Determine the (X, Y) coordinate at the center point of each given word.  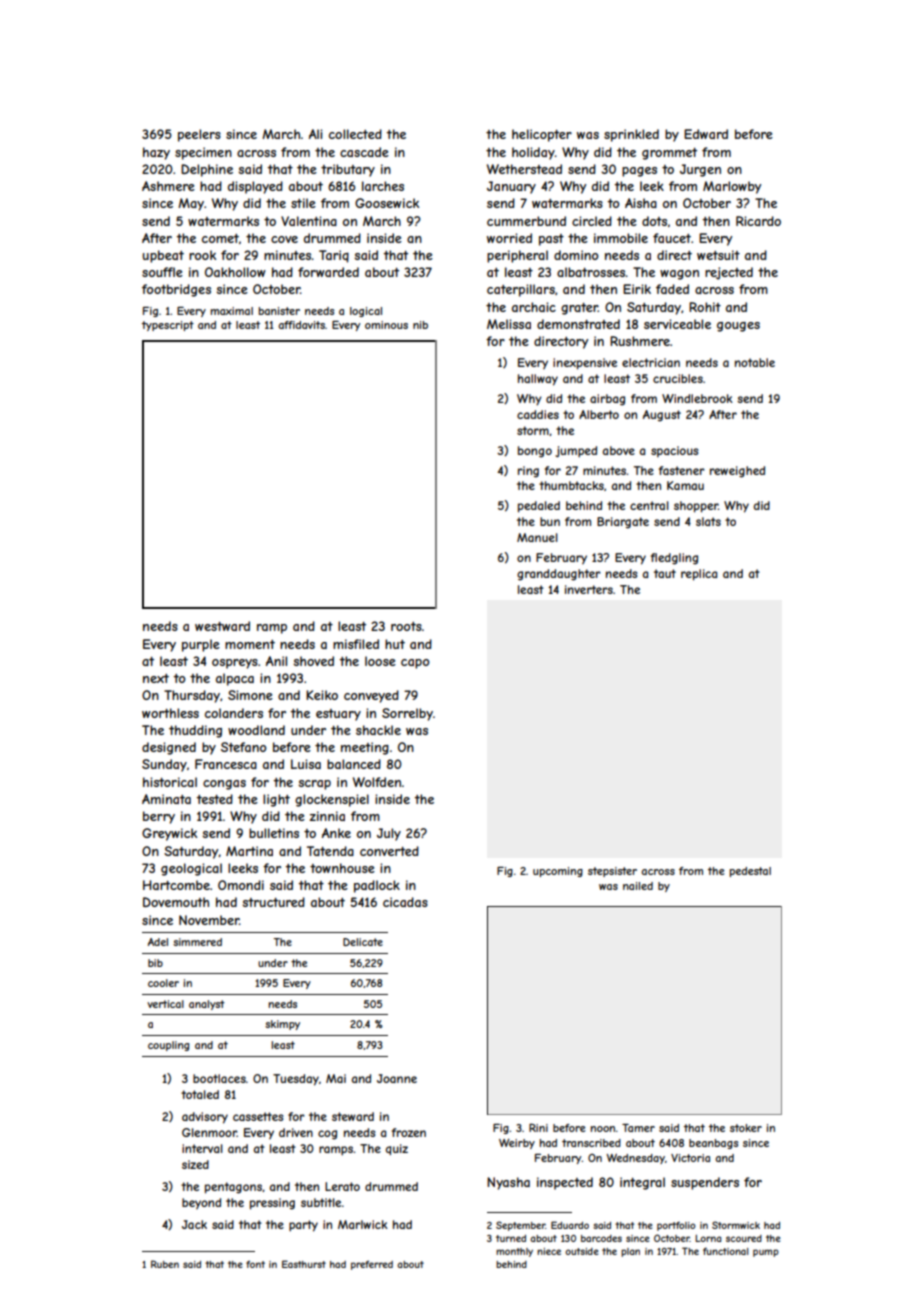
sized (195, 1164)
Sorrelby (407, 714)
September (521, 1226)
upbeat (163, 256)
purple (201, 645)
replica (699, 575)
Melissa (509, 324)
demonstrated (578, 324)
